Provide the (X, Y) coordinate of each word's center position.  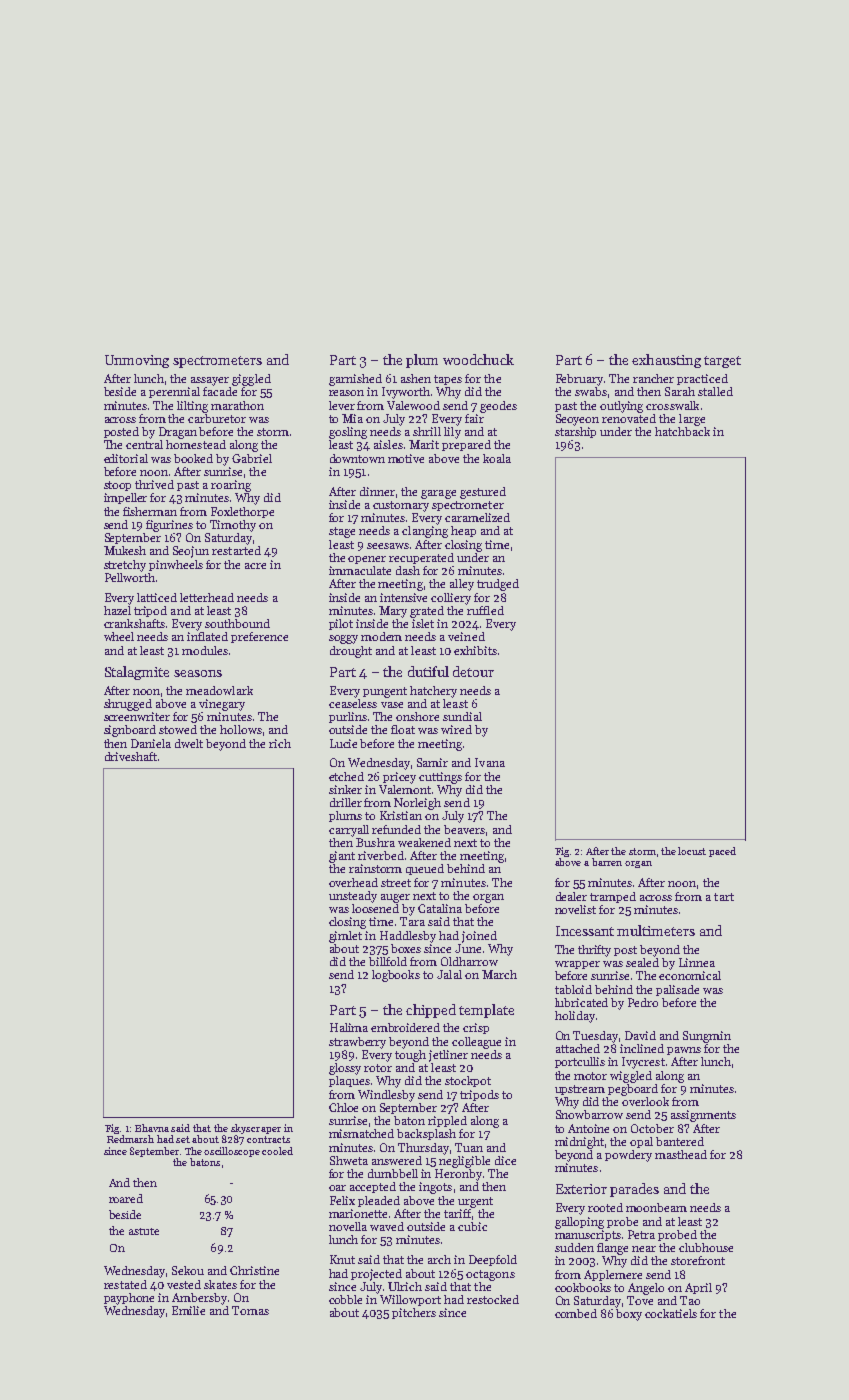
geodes (498, 407)
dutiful (428, 671)
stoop (117, 486)
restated (125, 1284)
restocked (493, 1299)
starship (575, 432)
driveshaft (131, 756)
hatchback (682, 431)
